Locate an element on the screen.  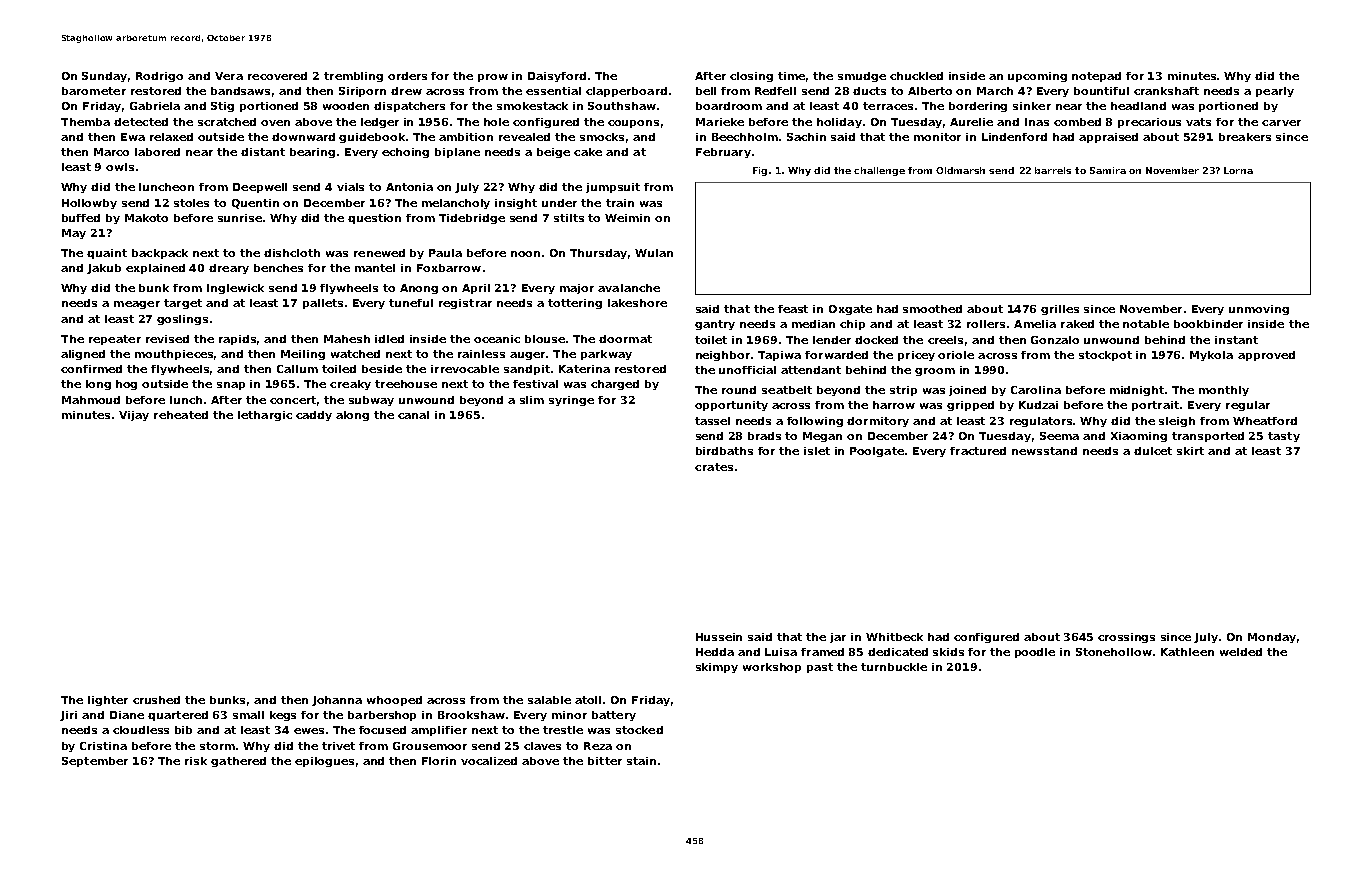
recovered is located at coordinates (277, 76).
